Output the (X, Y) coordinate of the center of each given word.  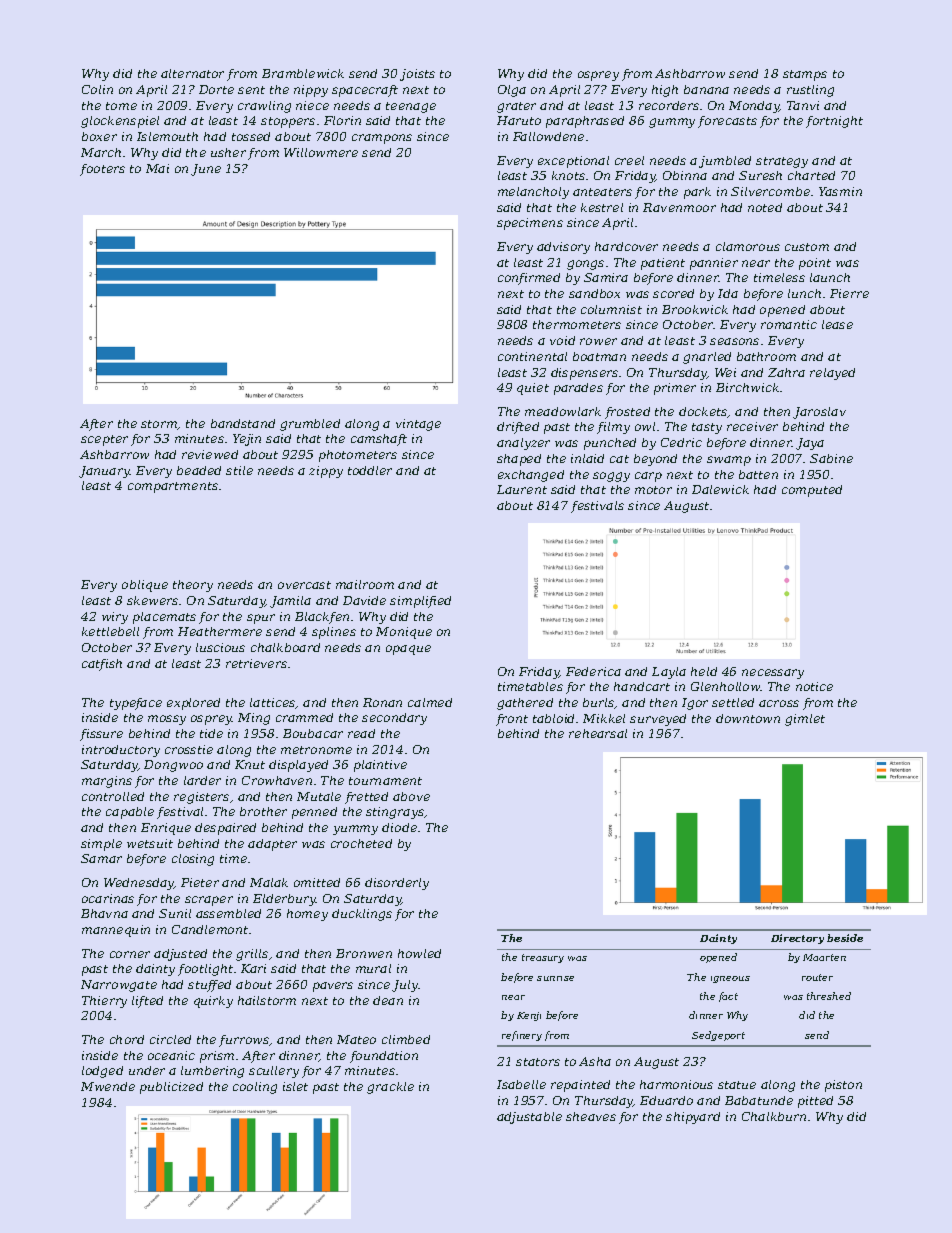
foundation (384, 1057)
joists (417, 75)
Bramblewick (303, 73)
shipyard (693, 1118)
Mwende (108, 1086)
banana (706, 89)
